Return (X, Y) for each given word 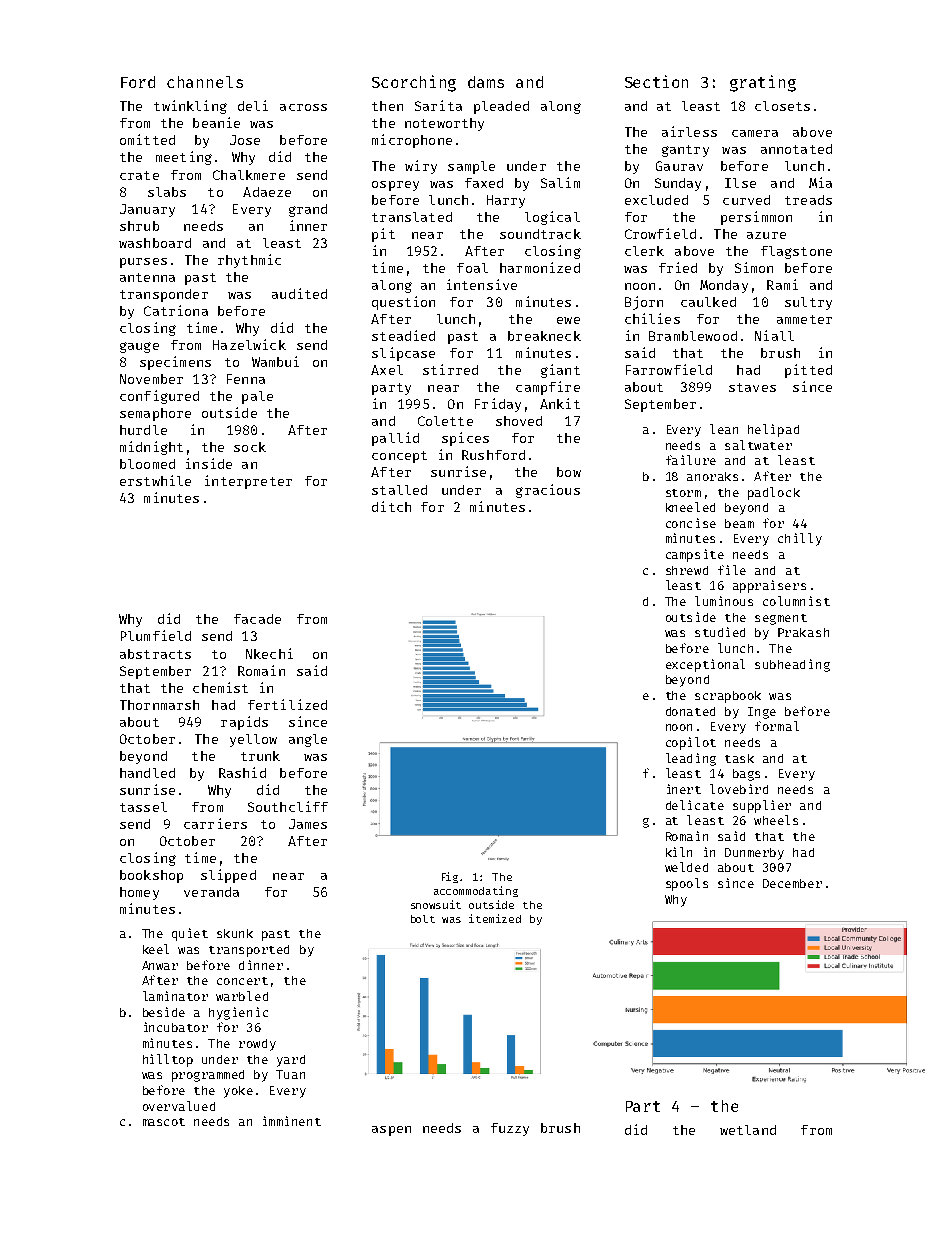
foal (472, 268)
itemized (495, 918)
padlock (774, 493)
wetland (748, 1130)
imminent (292, 1121)
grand (308, 210)
